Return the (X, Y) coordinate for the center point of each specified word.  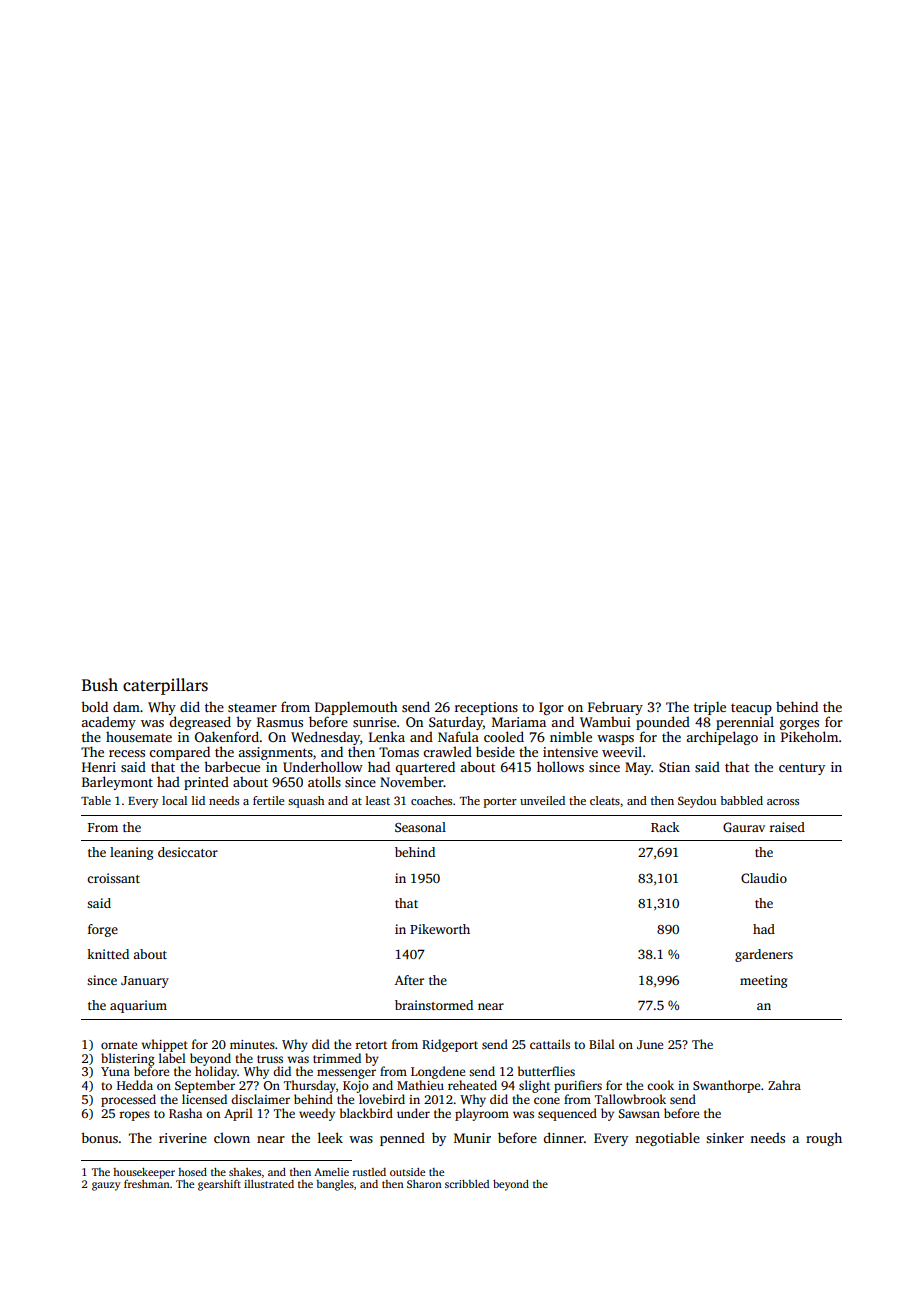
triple (710, 708)
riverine (183, 1138)
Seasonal (420, 827)
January (145, 982)
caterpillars (165, 686)
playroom (482, 1114)
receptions (486, 708)
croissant (113, 878)
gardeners (764, 955)
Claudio (764, 878)
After (409, 980)
